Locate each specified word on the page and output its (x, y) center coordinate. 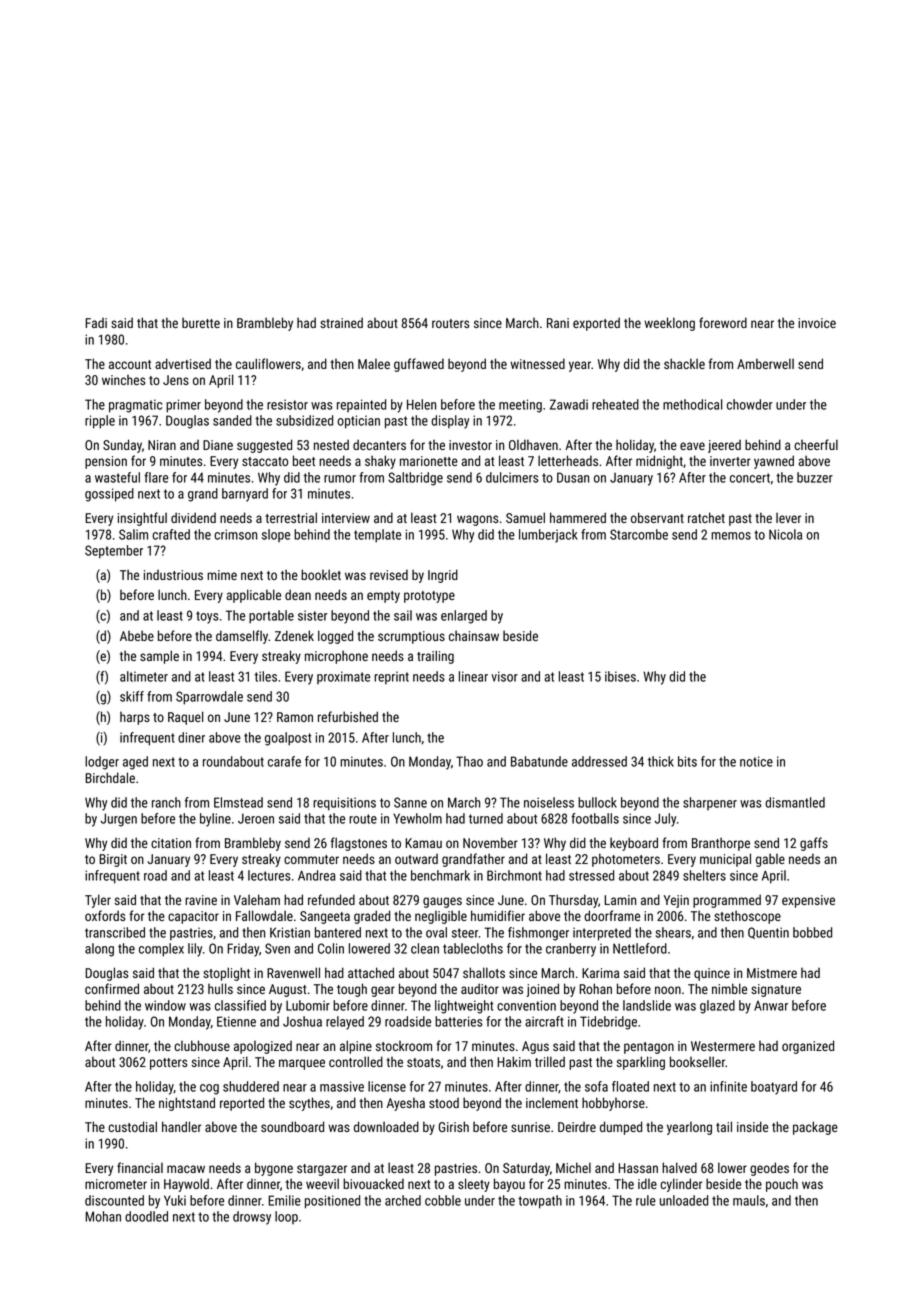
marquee (302, 1064)
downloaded (386, 1126)
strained (341, 322)
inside (752, 1126)
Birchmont (514, 875)
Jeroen (256, 818)
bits (687, 761)
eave (692, 446)
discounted (114, 1200)
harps (135, 718)
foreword (723, 322)
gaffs (814, 844)
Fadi (96, 323)
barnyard (245, 495)
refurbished (348, 716)
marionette (429, 461)
